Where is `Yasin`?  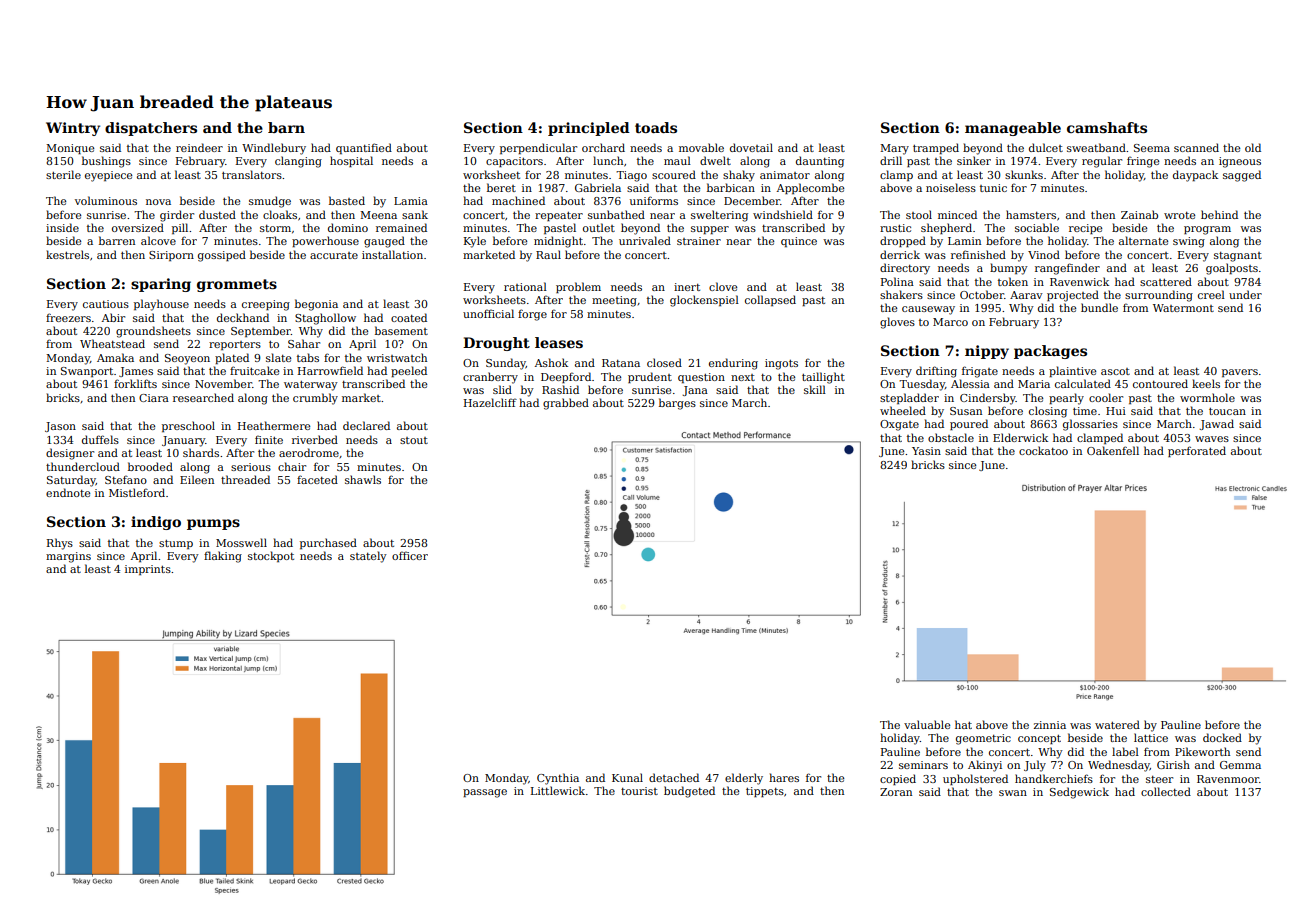
Yasin is located at coordinates (926, 451).
